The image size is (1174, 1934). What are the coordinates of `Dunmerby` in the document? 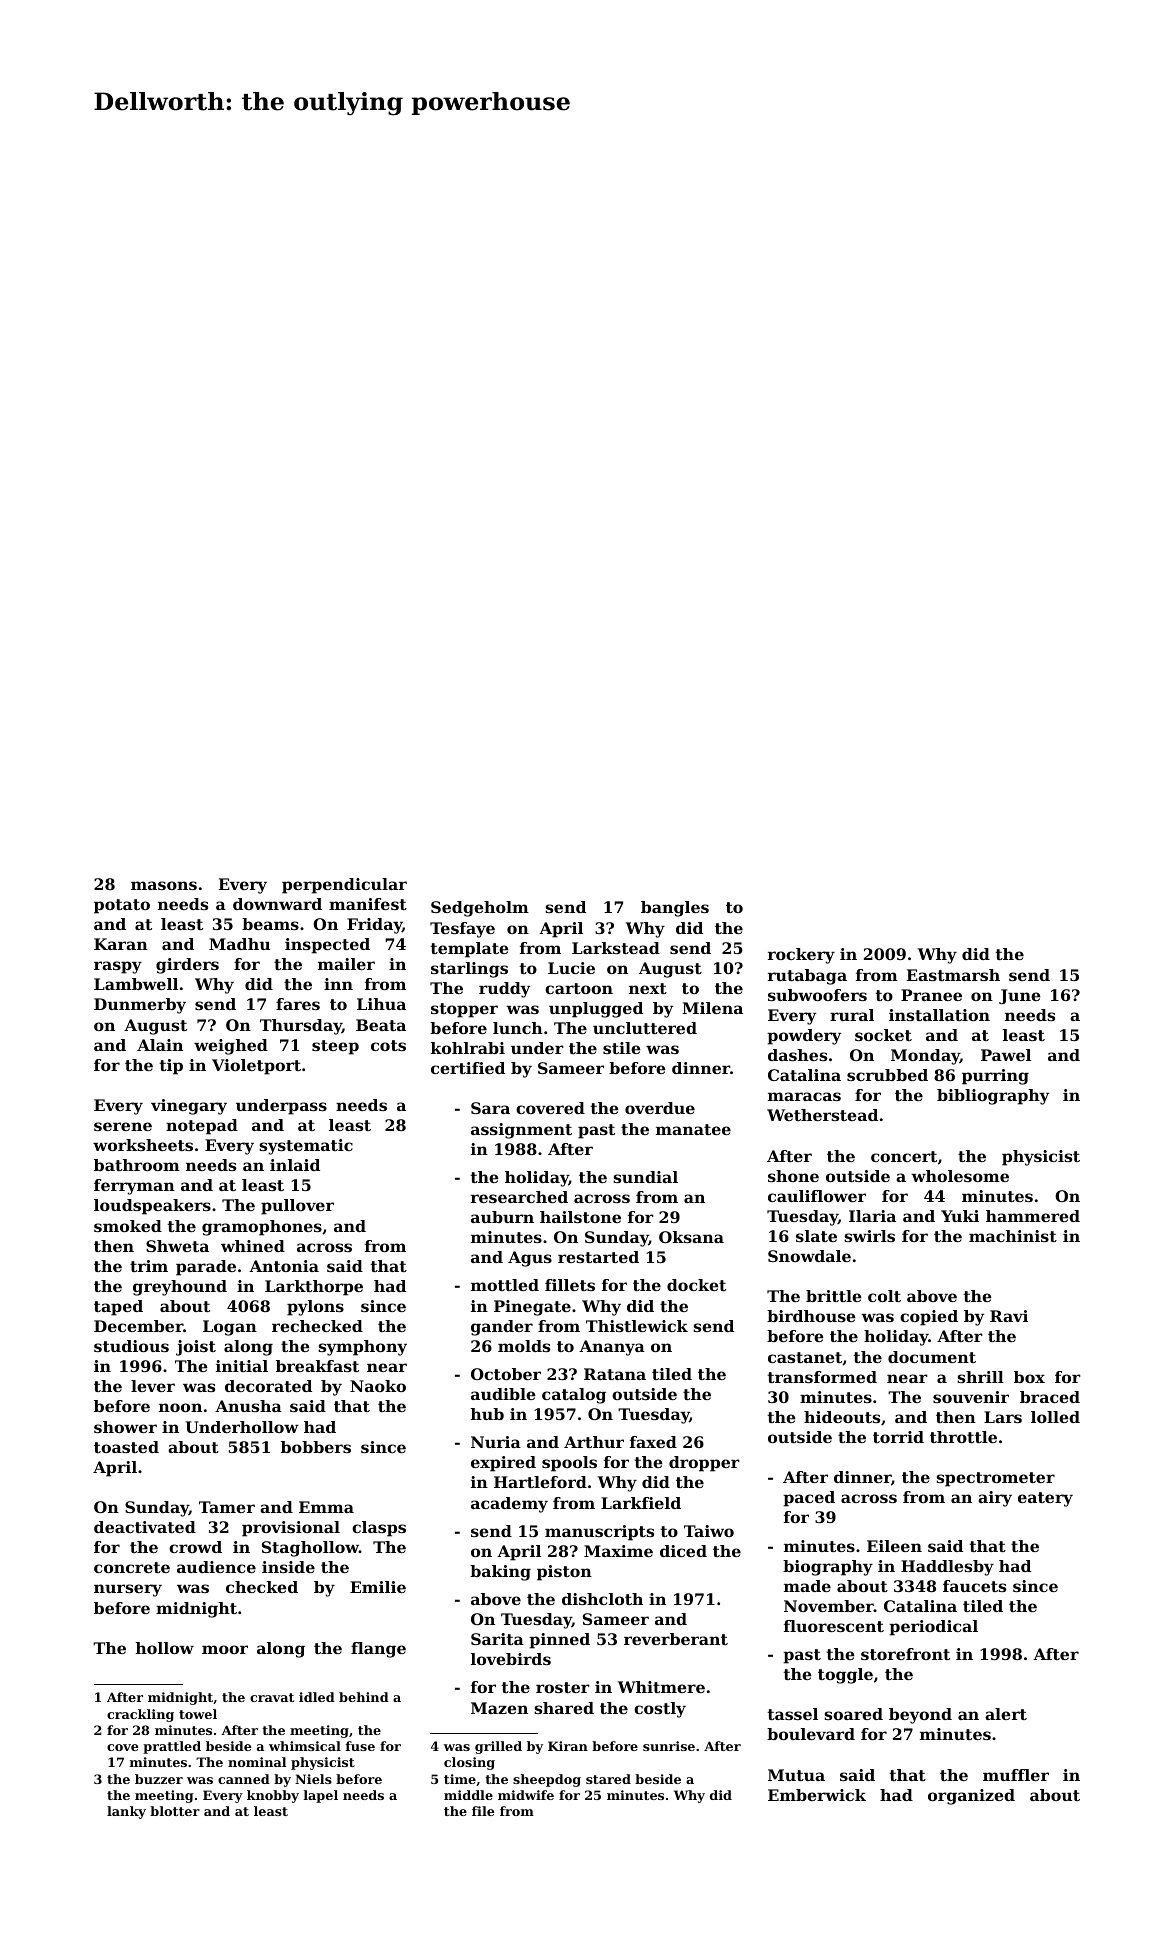 It's located at (140, 1006).
